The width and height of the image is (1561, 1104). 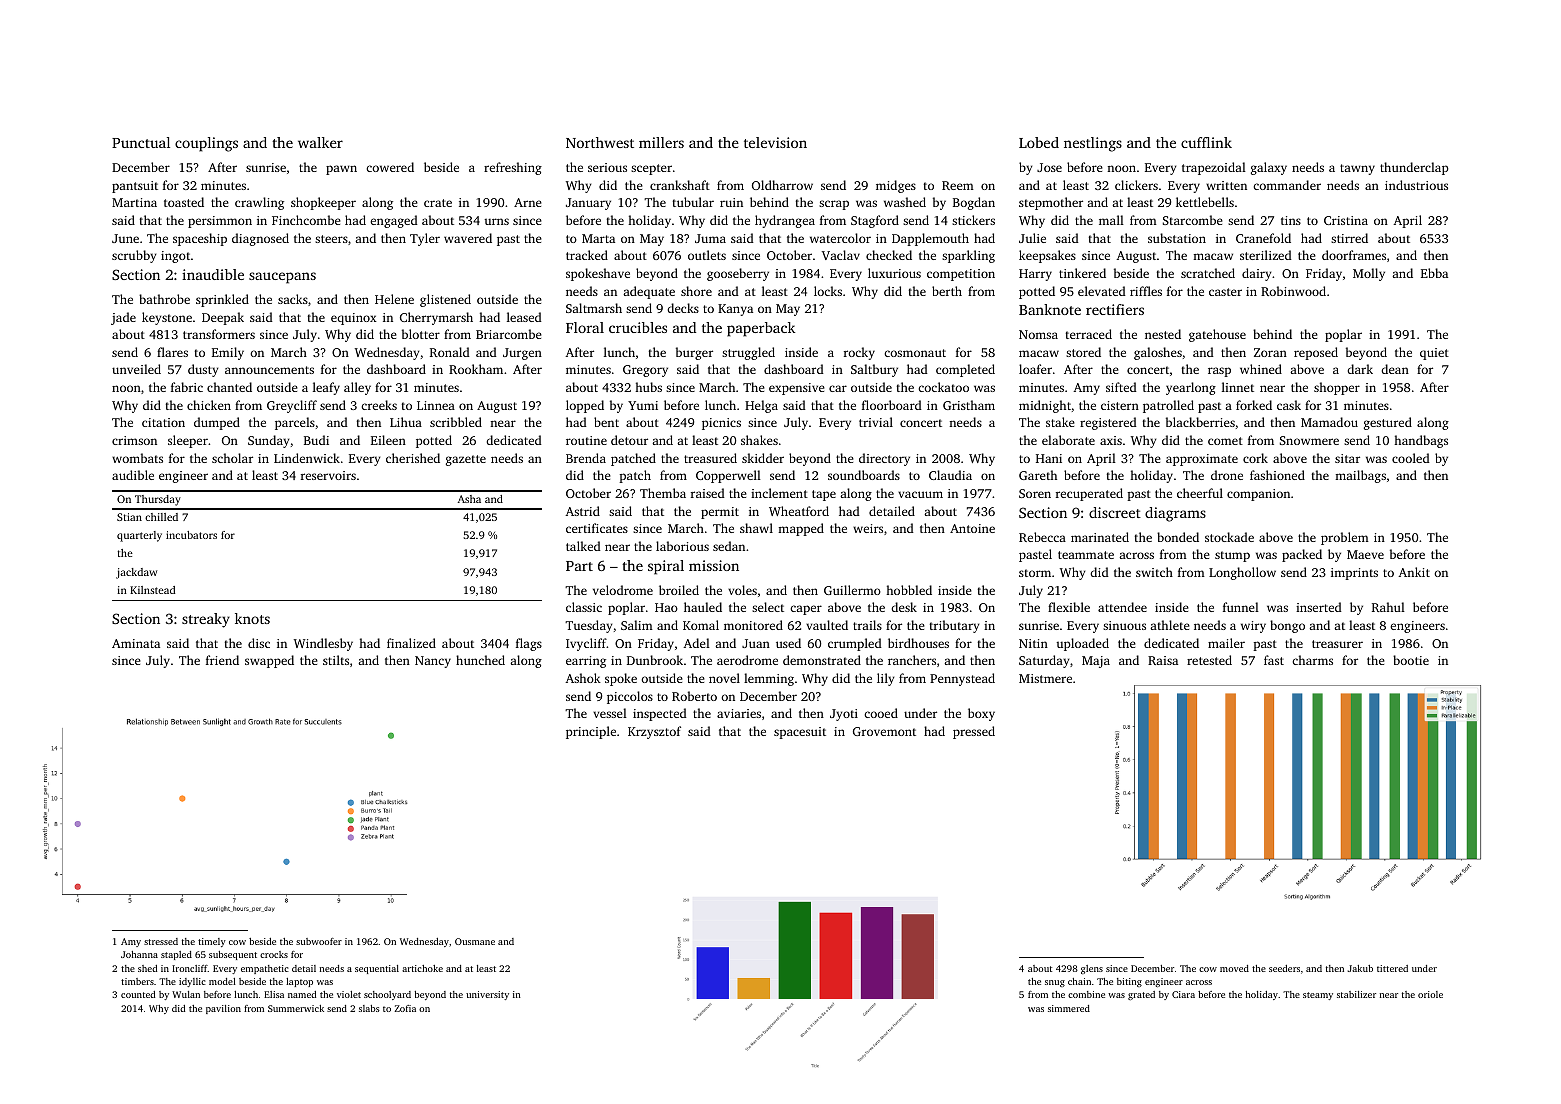 What do you see at coordinates (1206, 142) in the image?
I see `cufflink` at bounding box center [1206, 142].
